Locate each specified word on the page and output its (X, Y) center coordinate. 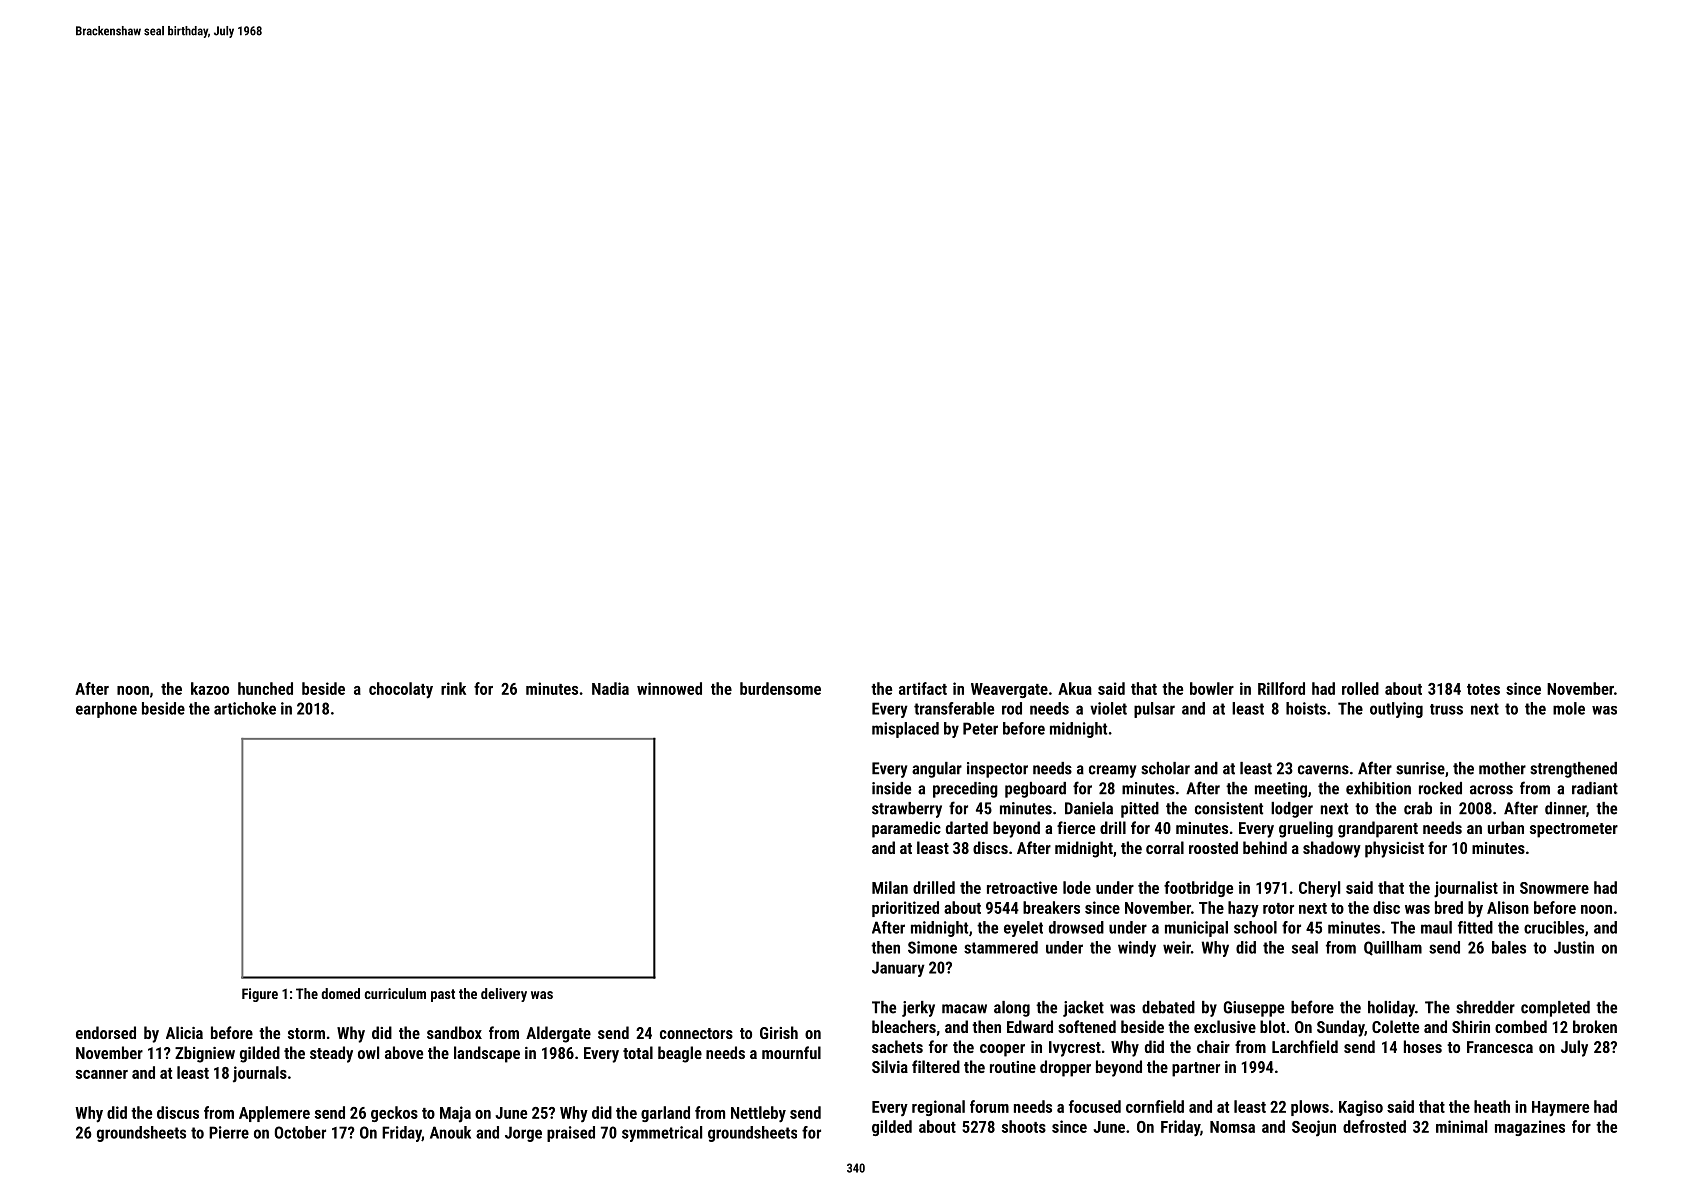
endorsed (106, 1032)
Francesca (1500, 1047)
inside (891, 788)
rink (453, 688)
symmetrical (662, 1134)
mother (1502, 768)
